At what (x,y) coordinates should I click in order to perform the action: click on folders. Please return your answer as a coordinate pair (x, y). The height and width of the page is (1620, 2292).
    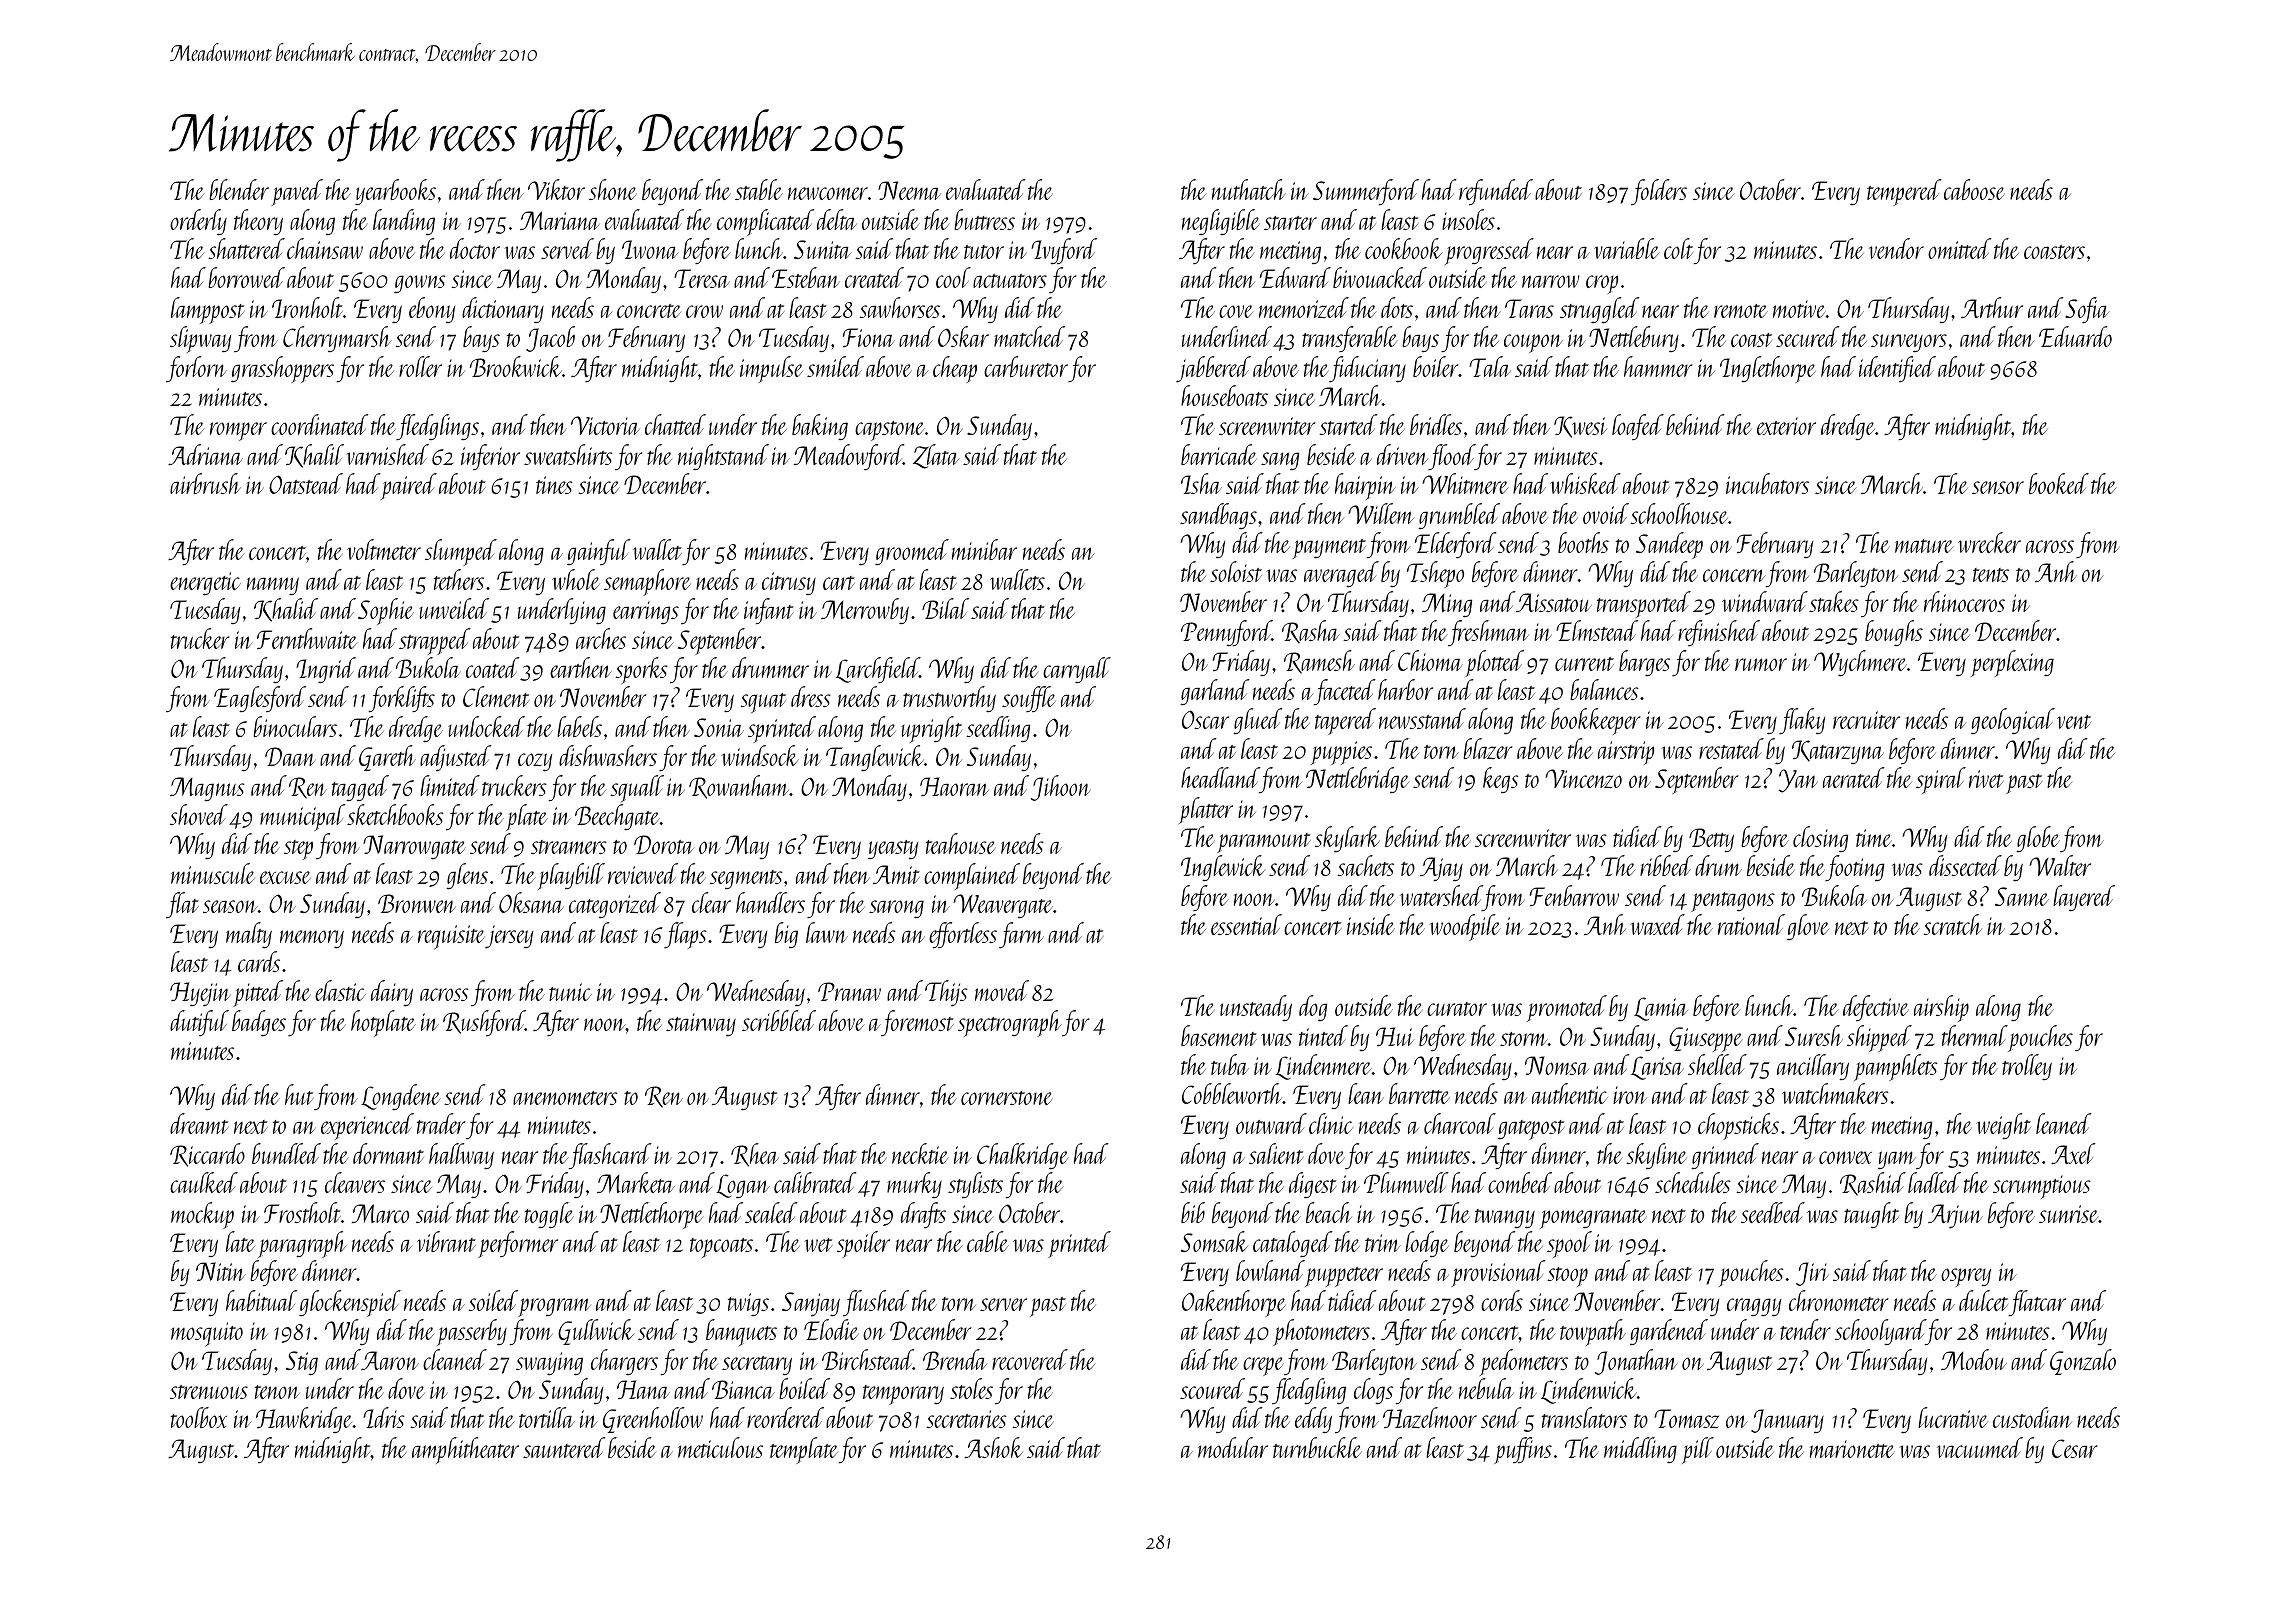
    Looking at the image, I should click on (1659, 192).
